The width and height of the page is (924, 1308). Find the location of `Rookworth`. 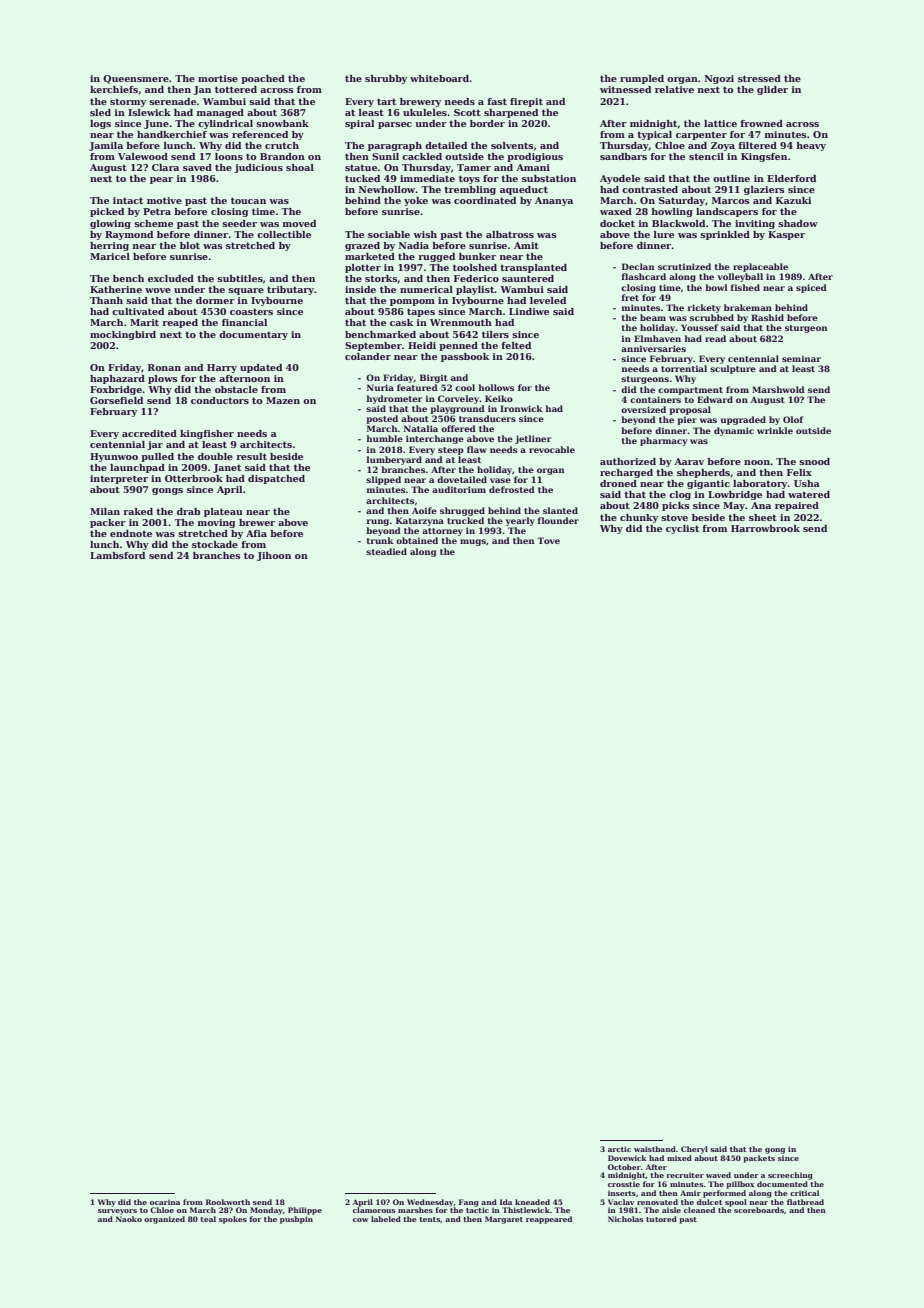

Rookworth is located at coordinates (228, 1202).
